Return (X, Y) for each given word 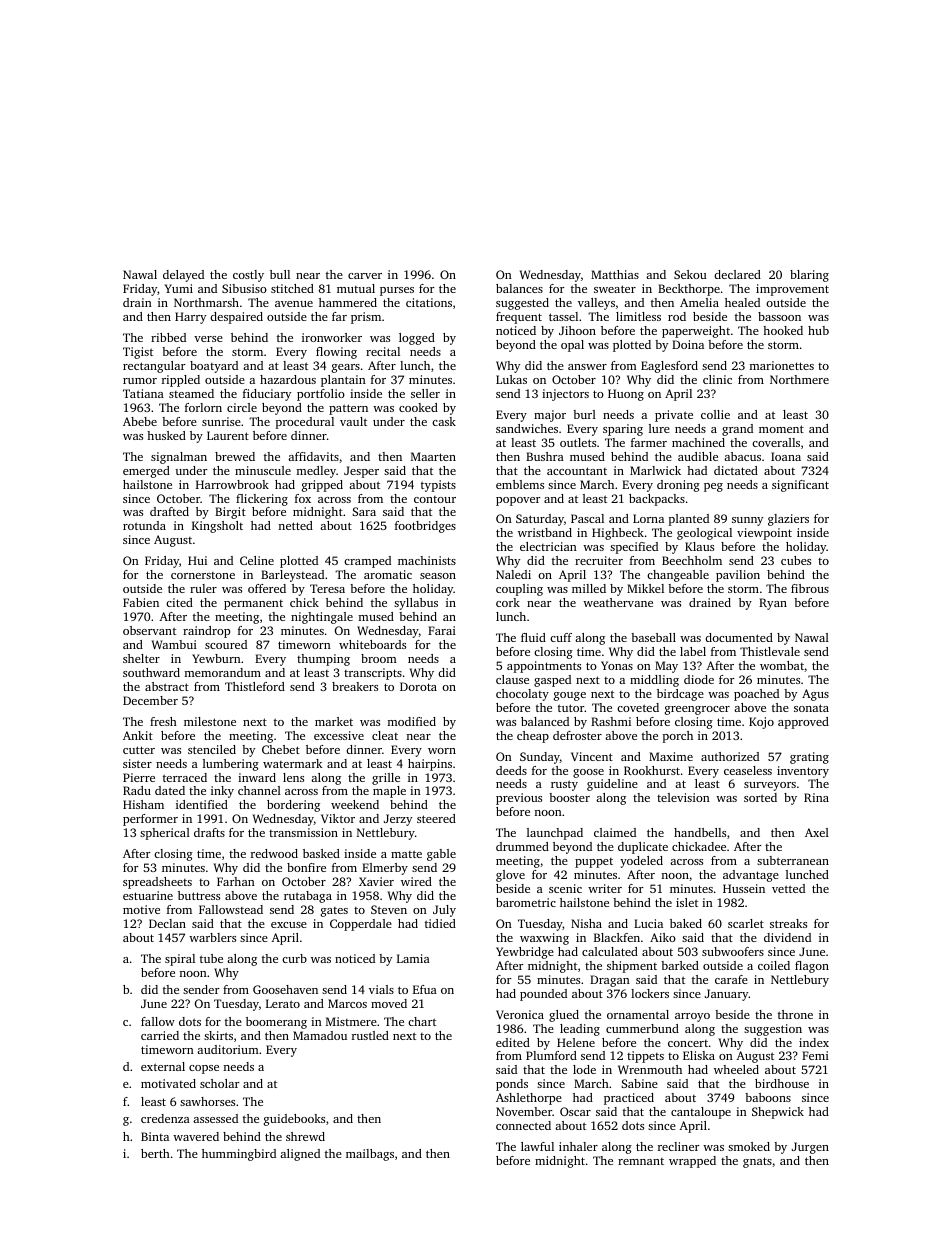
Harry (190, 318)
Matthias (615, 274)
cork (508, 602)
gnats (757, 1162)
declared (737, 274)
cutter (139, 750)
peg (713, 487)
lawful (537, 1146)
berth (155, 1153)
